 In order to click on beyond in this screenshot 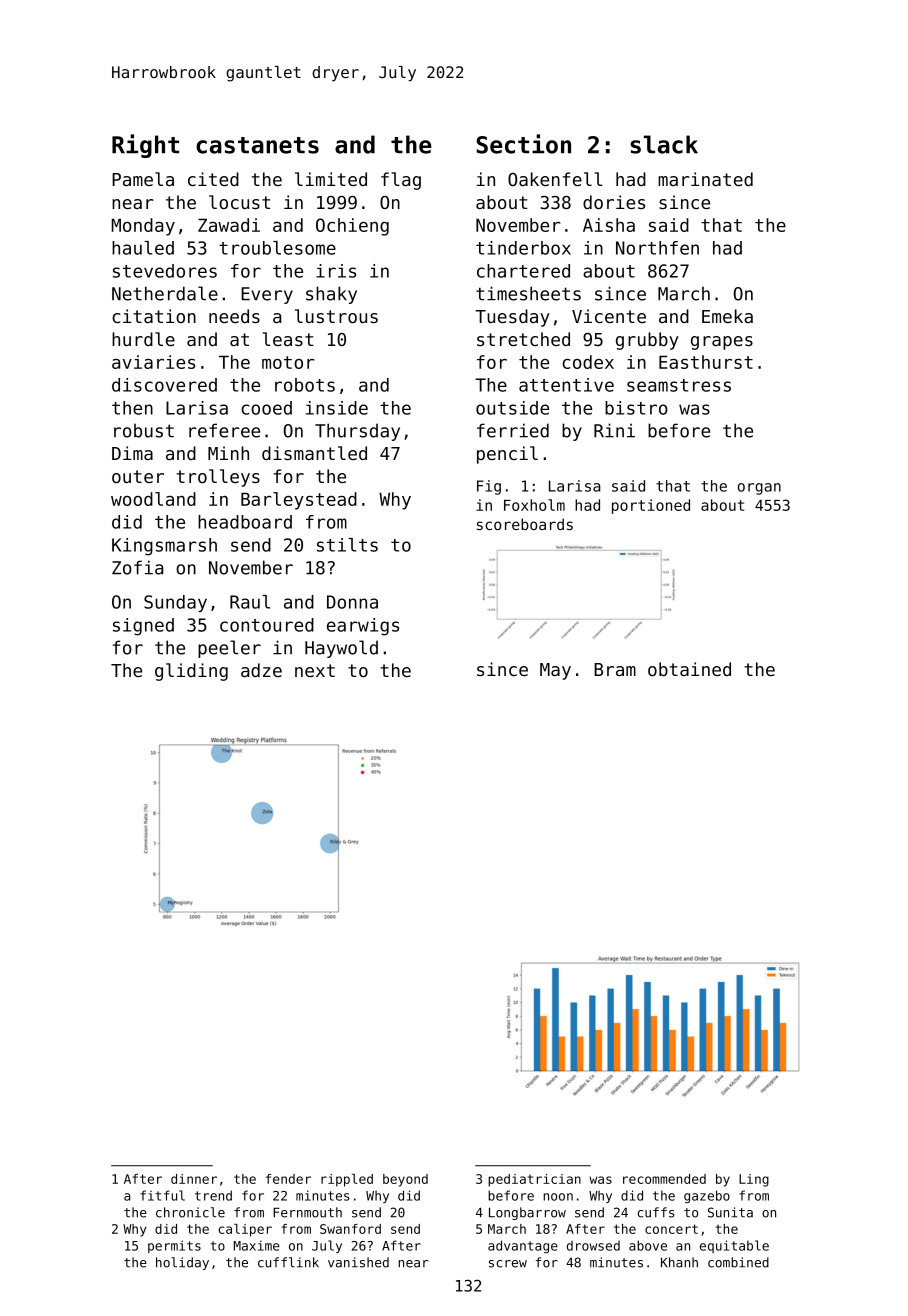, I will do `click(405, 1180)`.
